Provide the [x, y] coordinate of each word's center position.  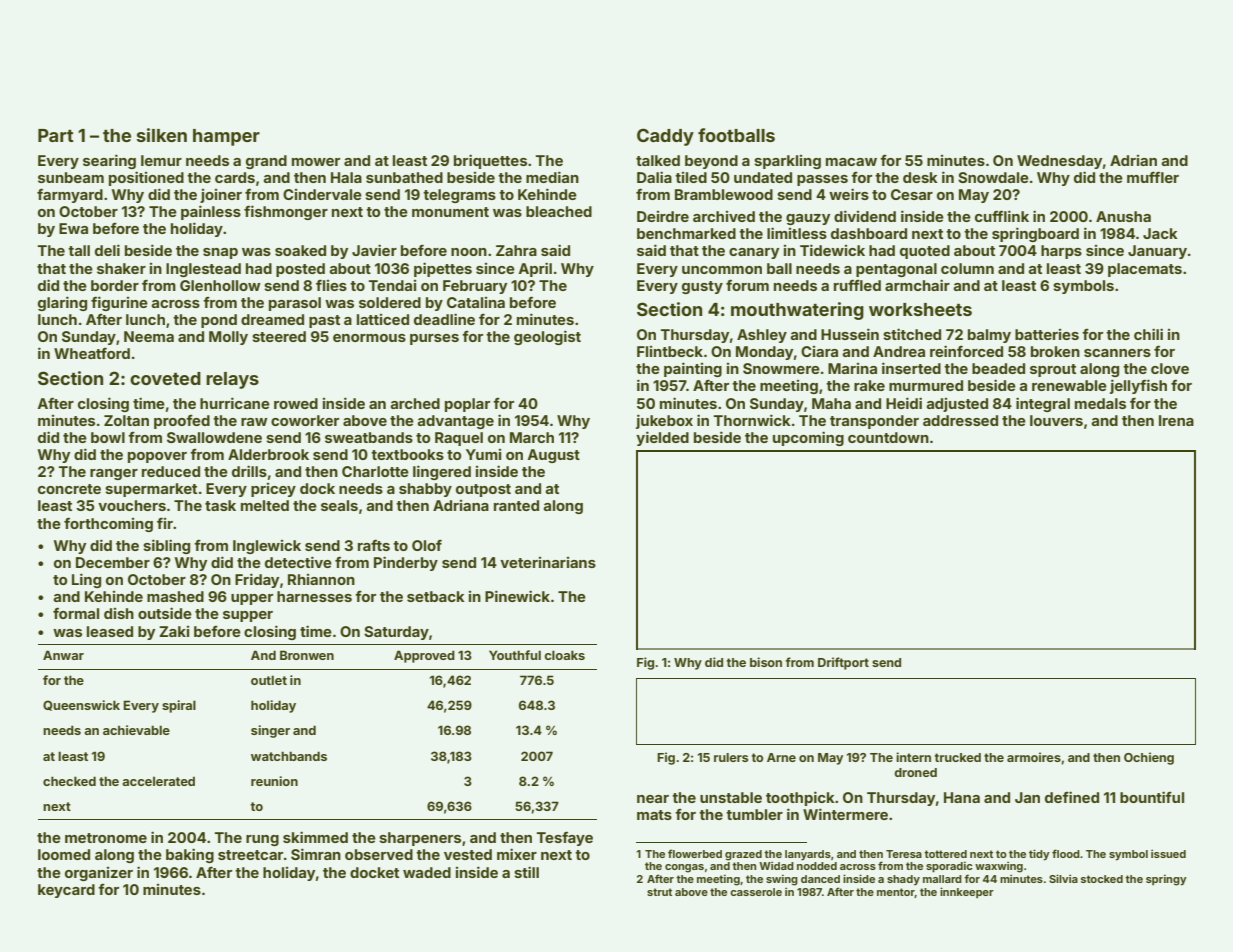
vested [468, 854]
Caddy [665, 137]
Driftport [843, 663]
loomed [64, 854]
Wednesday [1059, 162]
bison [766, 662]
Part [56, 135]
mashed [175, 596]
